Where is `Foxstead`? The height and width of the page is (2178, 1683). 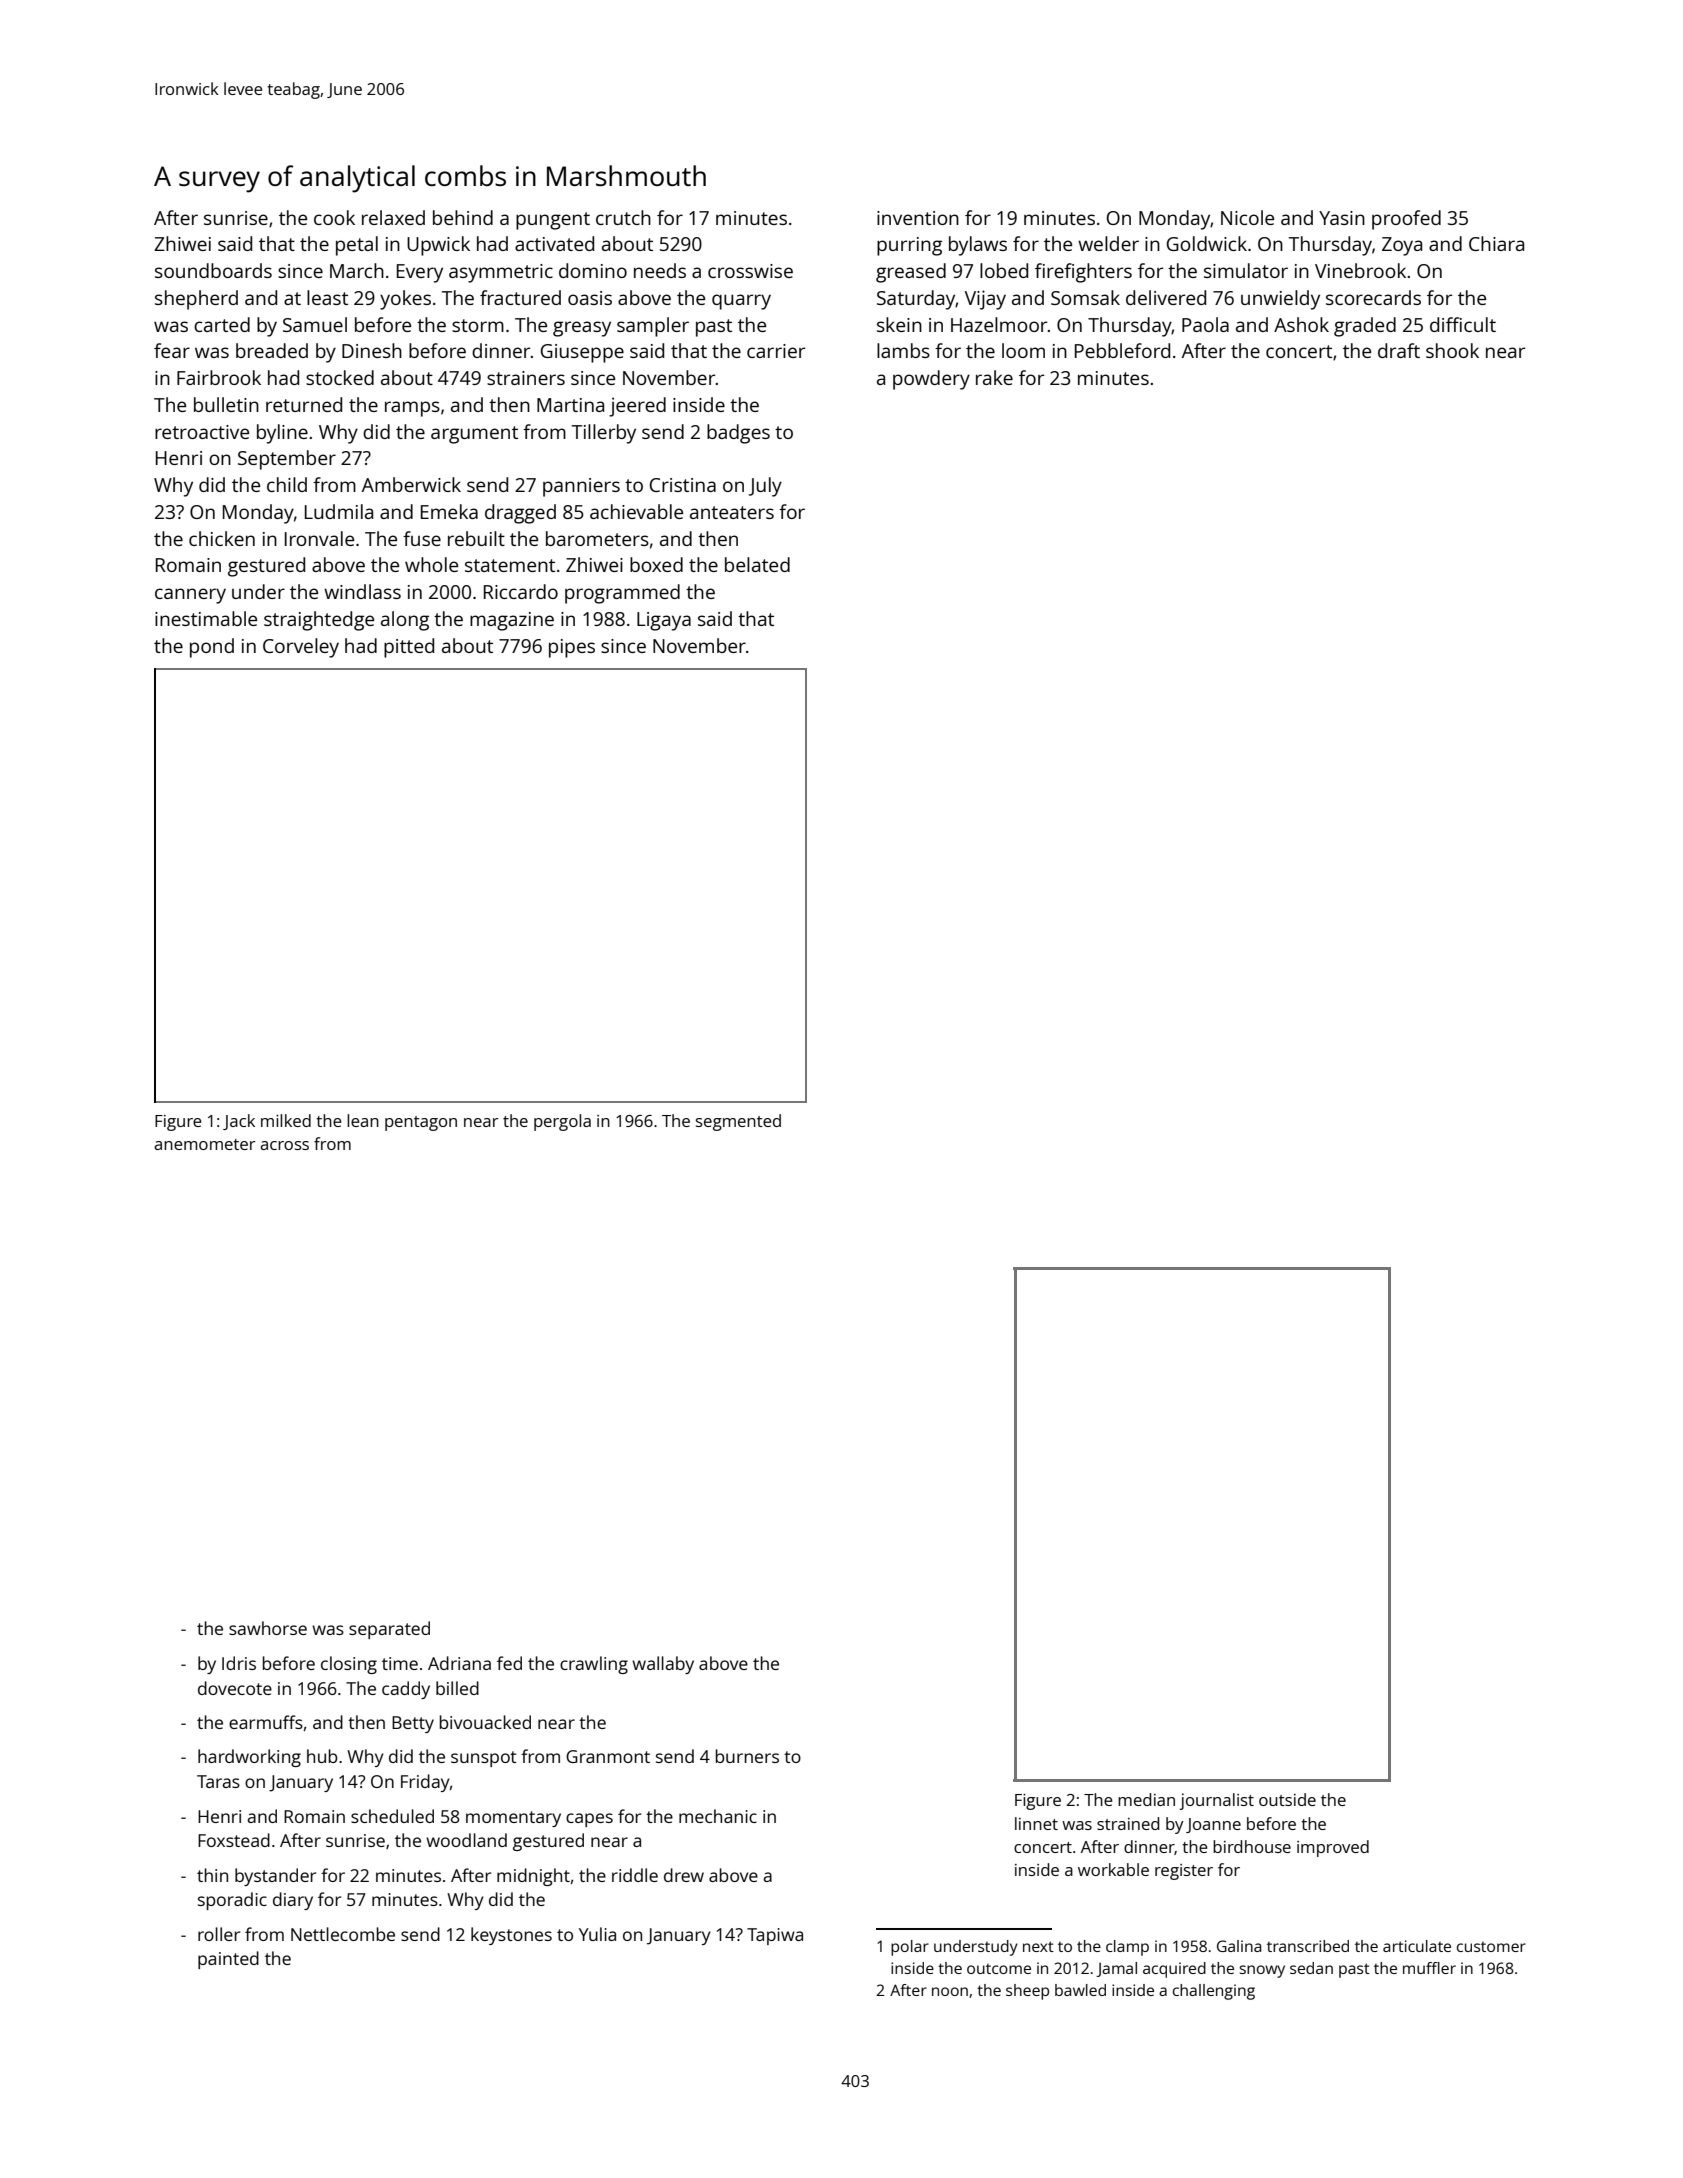 Foxstead is located at coordinates (234, 1840).
